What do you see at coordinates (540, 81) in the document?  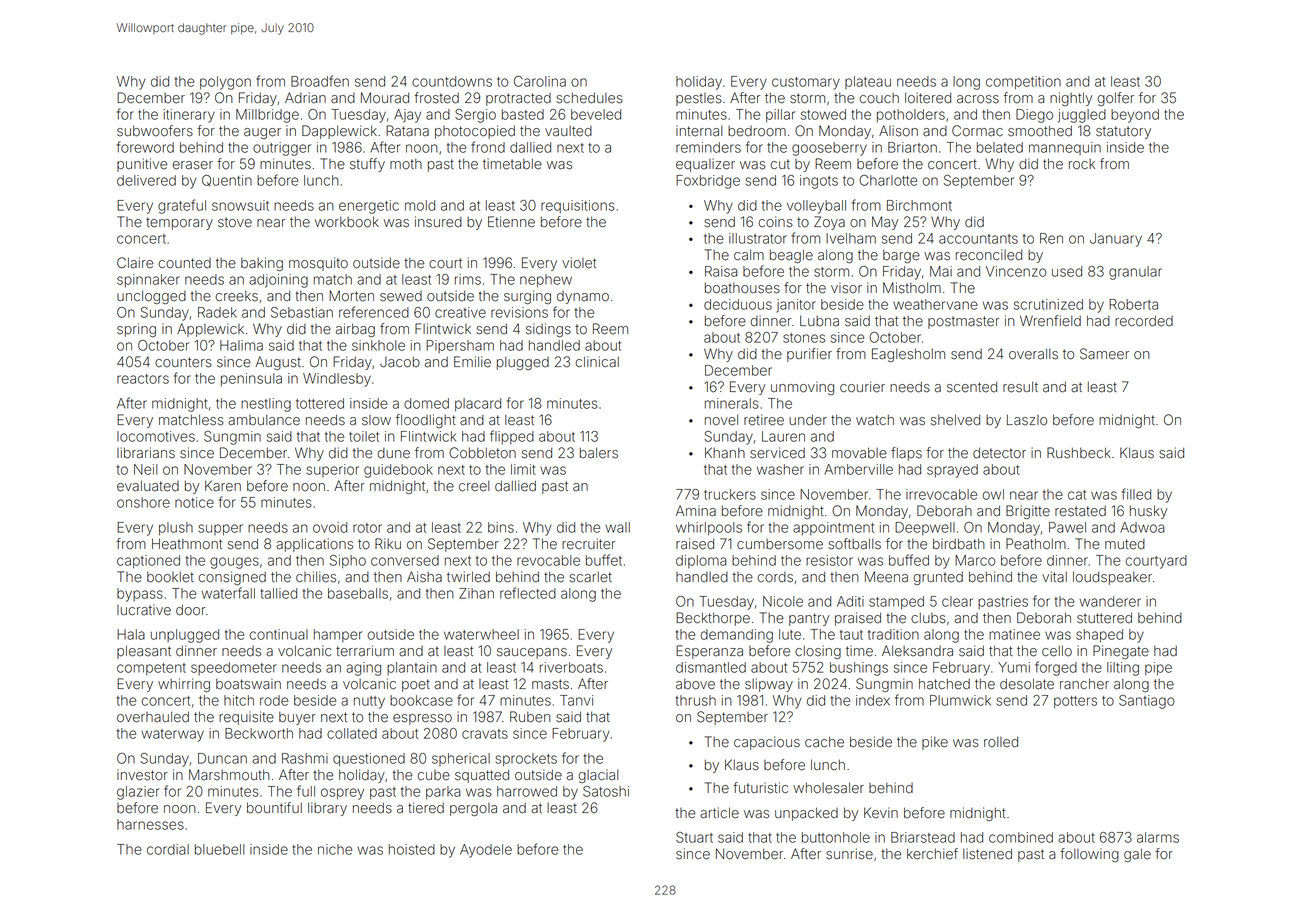 I see `Carolina` at bounding box center [540, 81].
